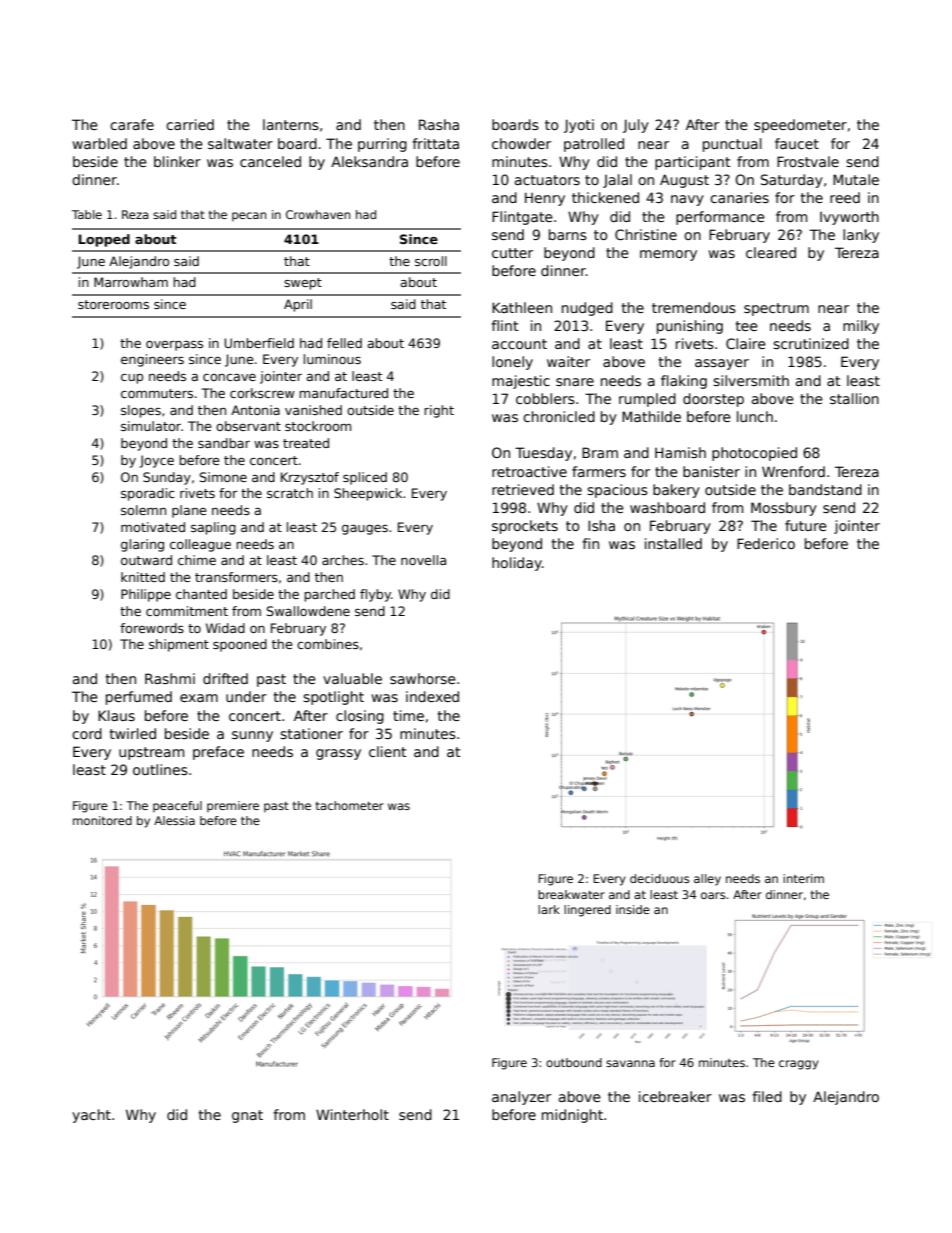  What do you see at coordinates (388, 751) in the page?
I see `client` at bounding box center [388, 751].
